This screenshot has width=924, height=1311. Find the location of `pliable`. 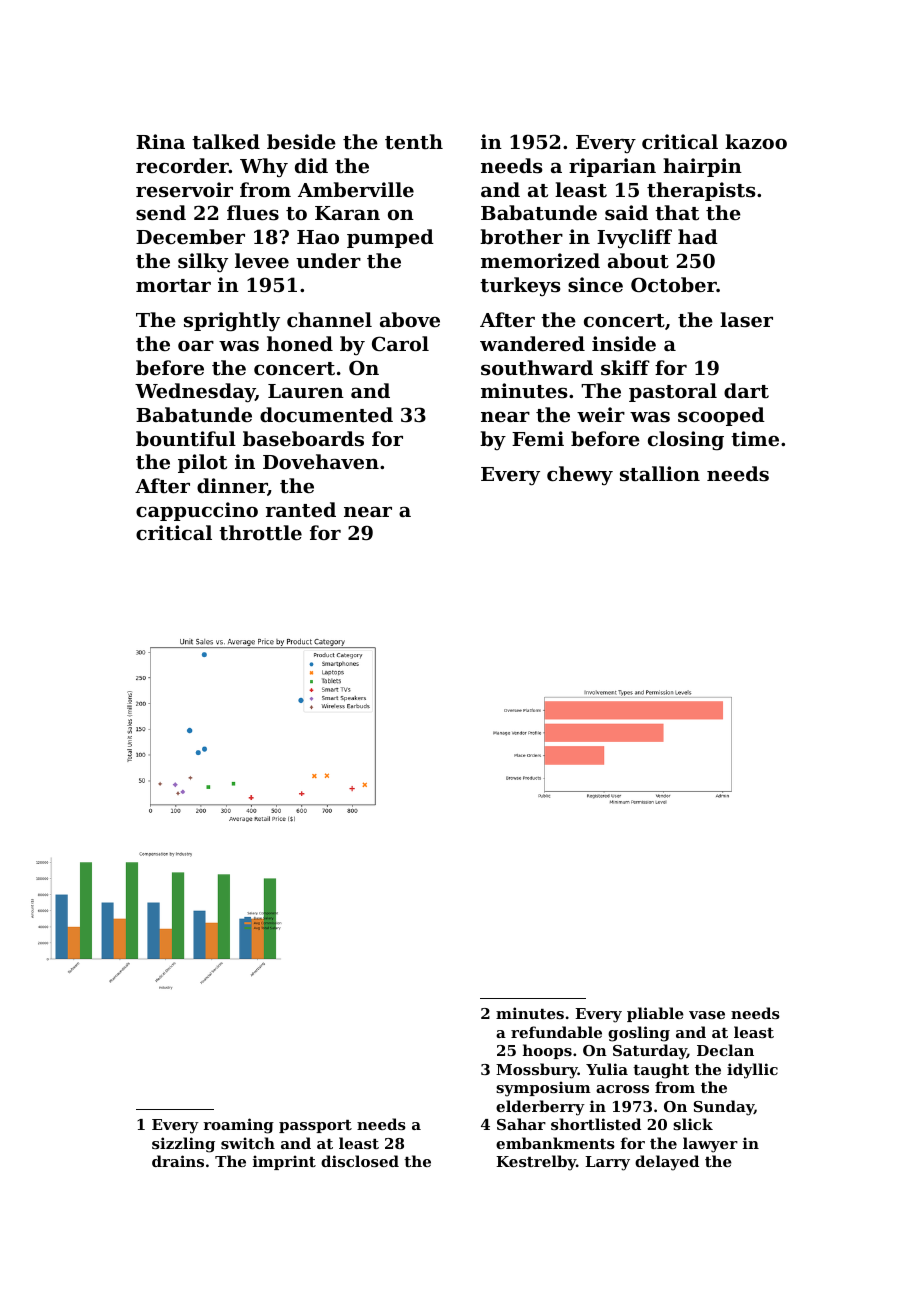

pliable is located at coordinates (655, 1014).
